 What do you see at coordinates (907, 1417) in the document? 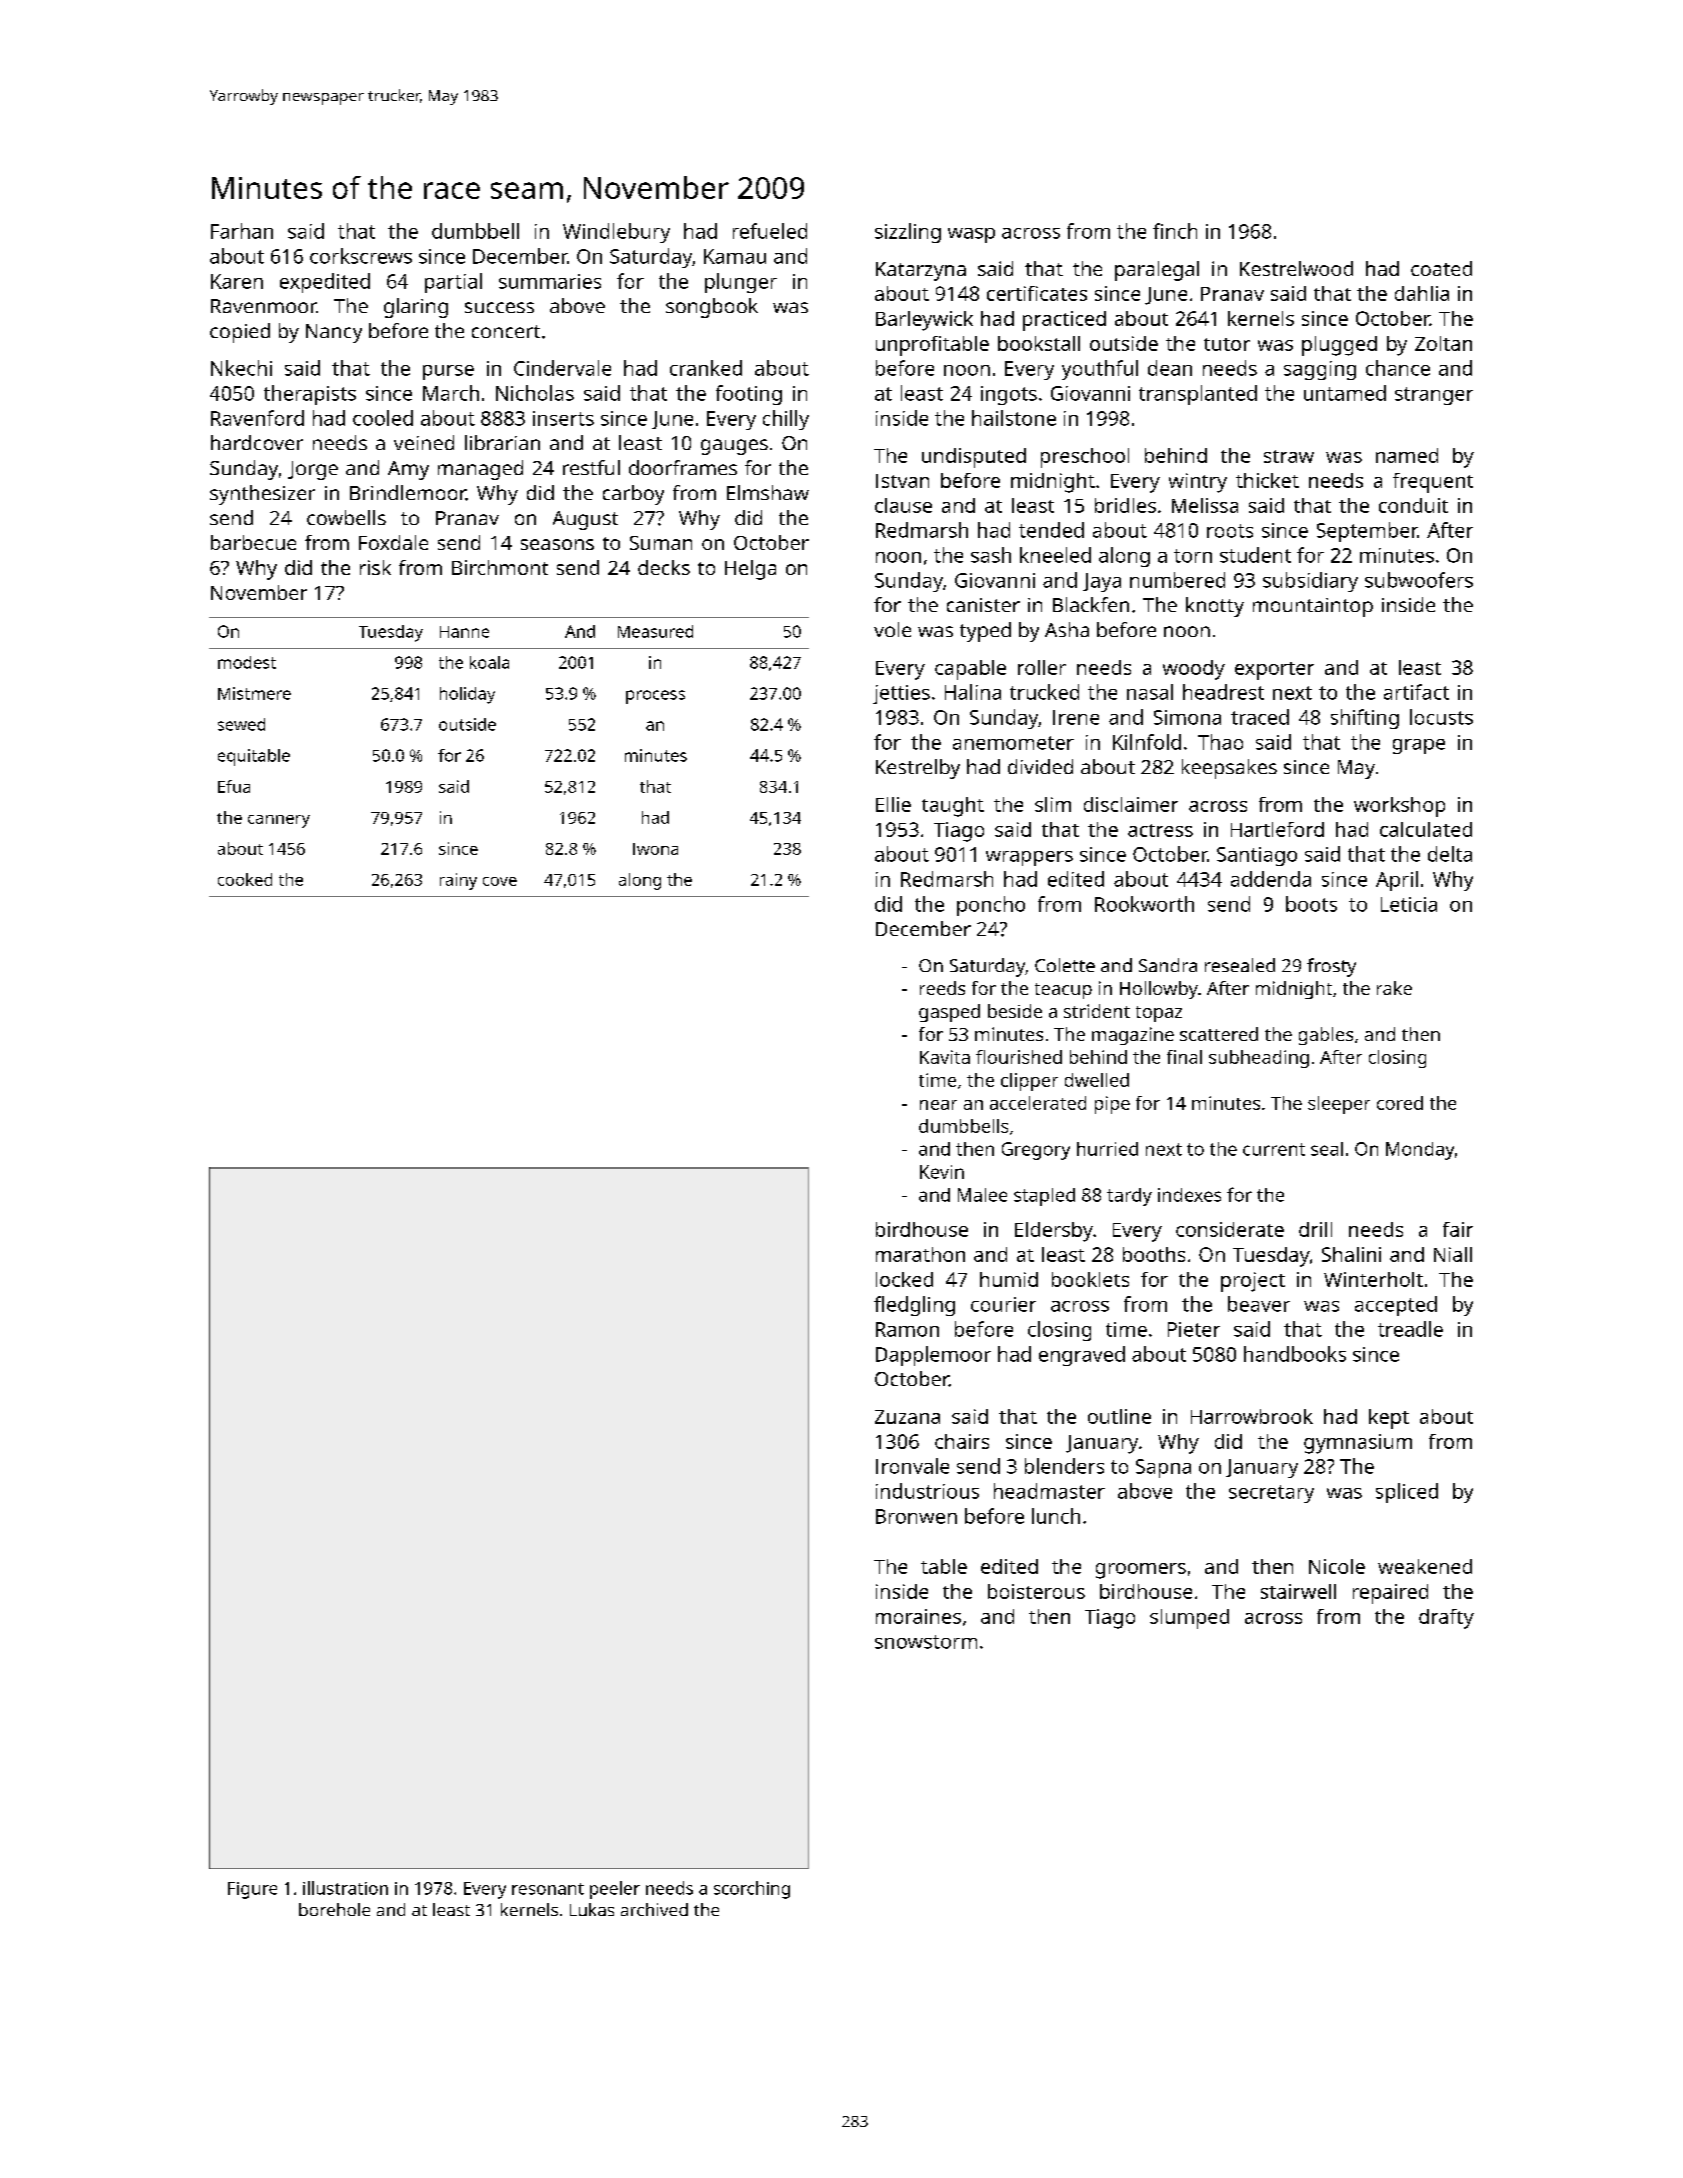
I see `Zuzana` at bounding box center [907, 1417].
